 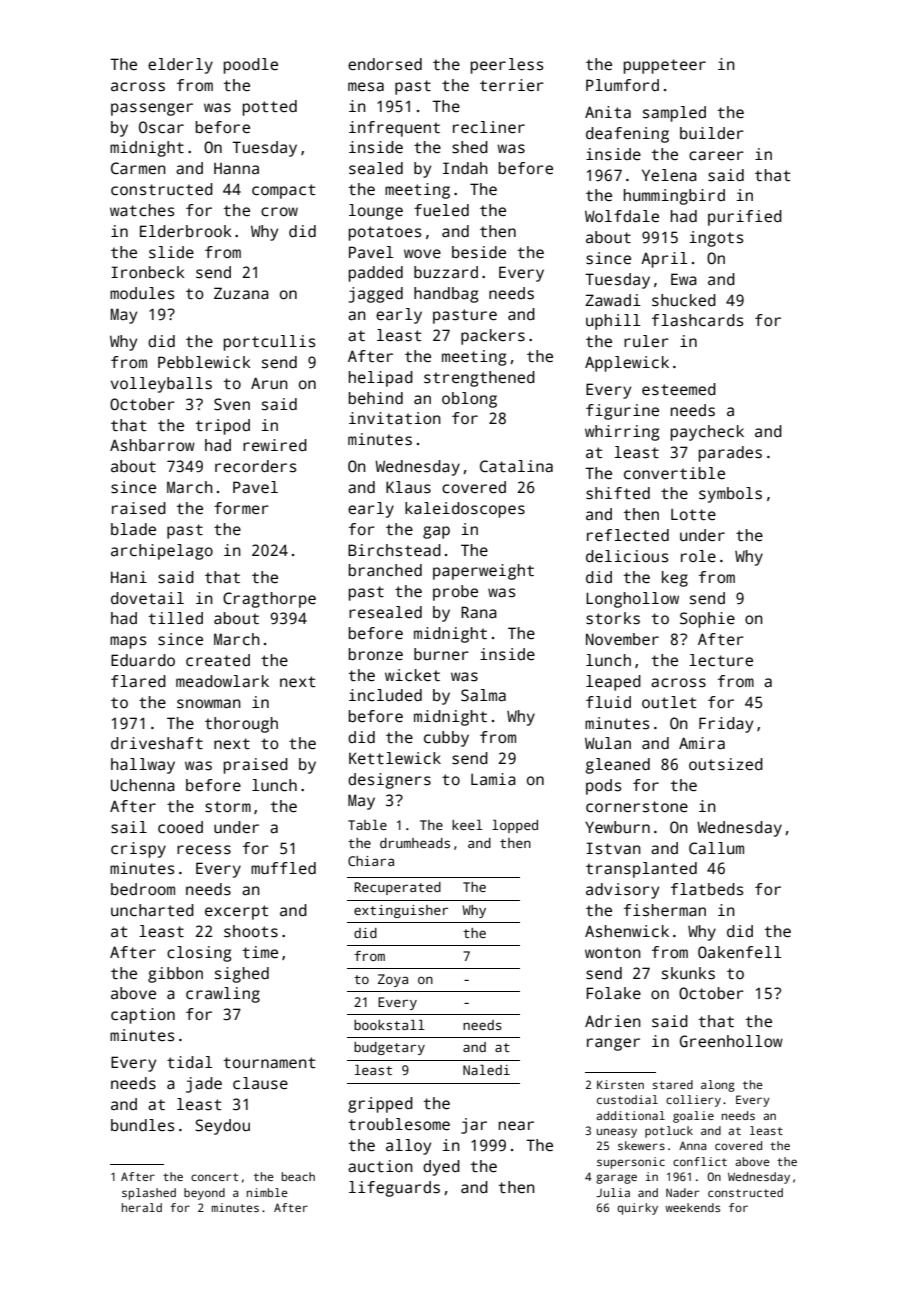 I want to click on lifeguards, so click(x=394, y=1189).
